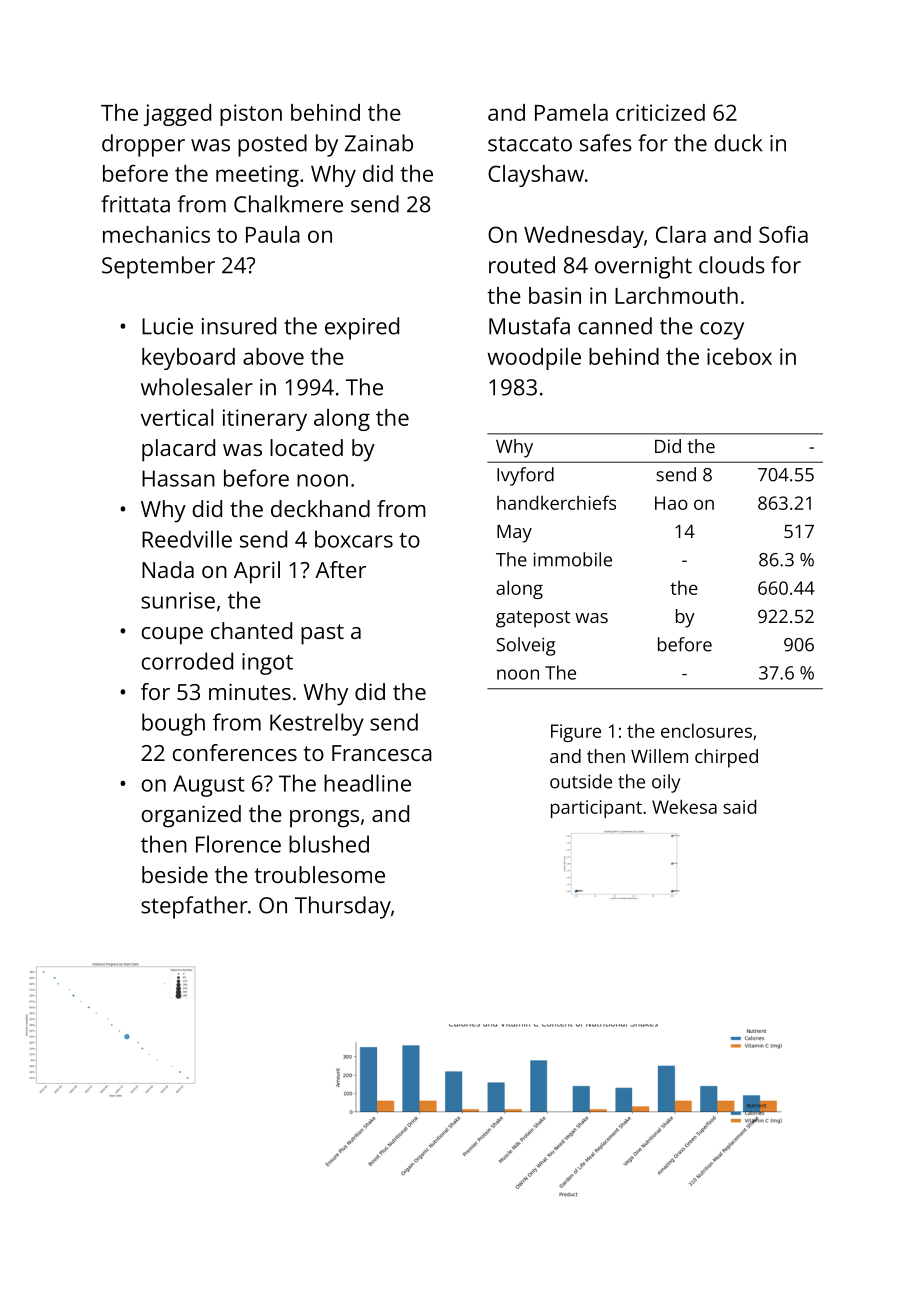 The image size is (924, 1314). Describe the element at coordinates (354, 539) in the screenshot. I see `boxcars` at that location.
